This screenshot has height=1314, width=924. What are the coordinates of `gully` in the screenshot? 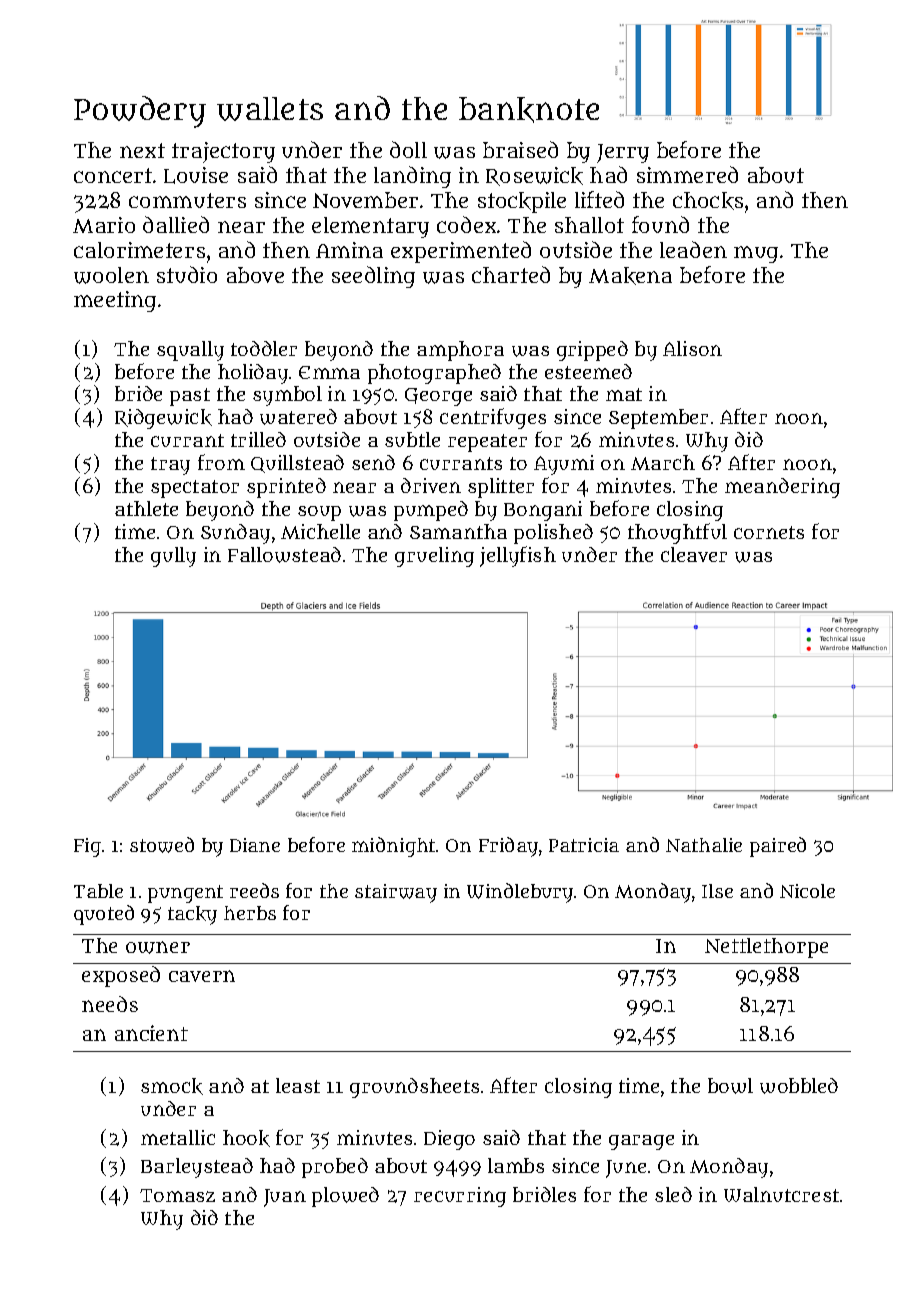 It's located at (173, 557).
